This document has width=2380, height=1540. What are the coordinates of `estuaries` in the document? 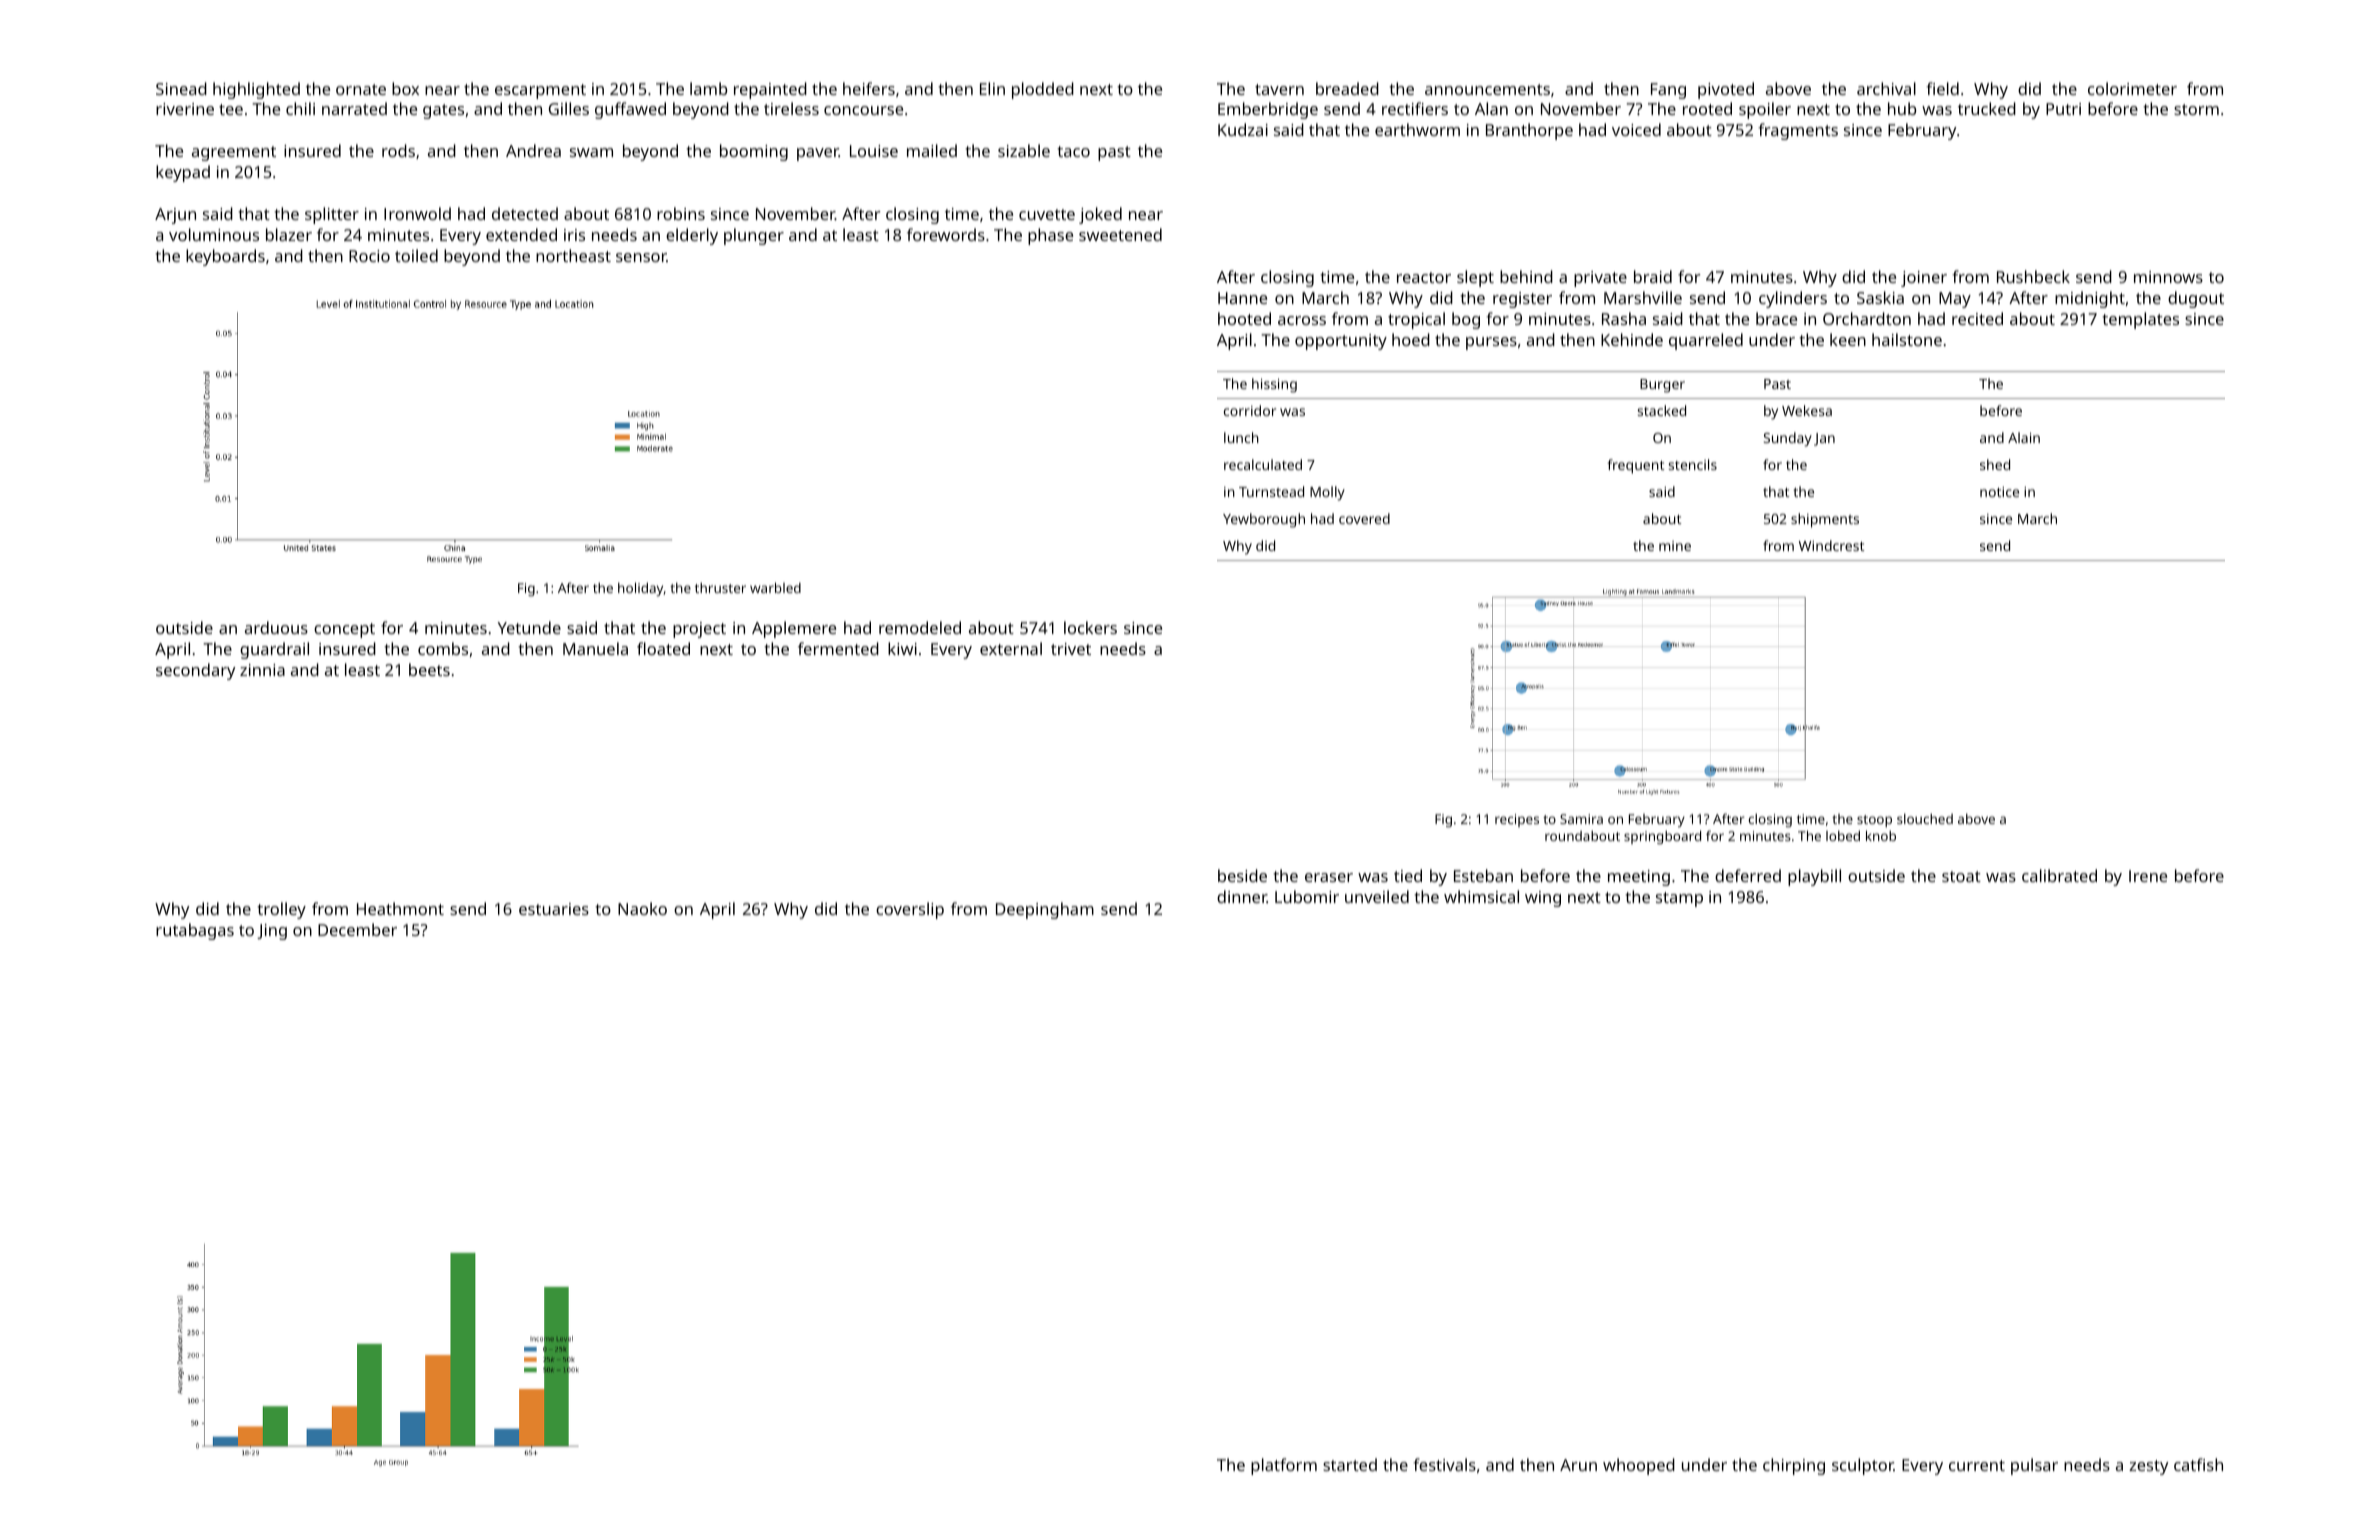 It's located at (554, 909).
